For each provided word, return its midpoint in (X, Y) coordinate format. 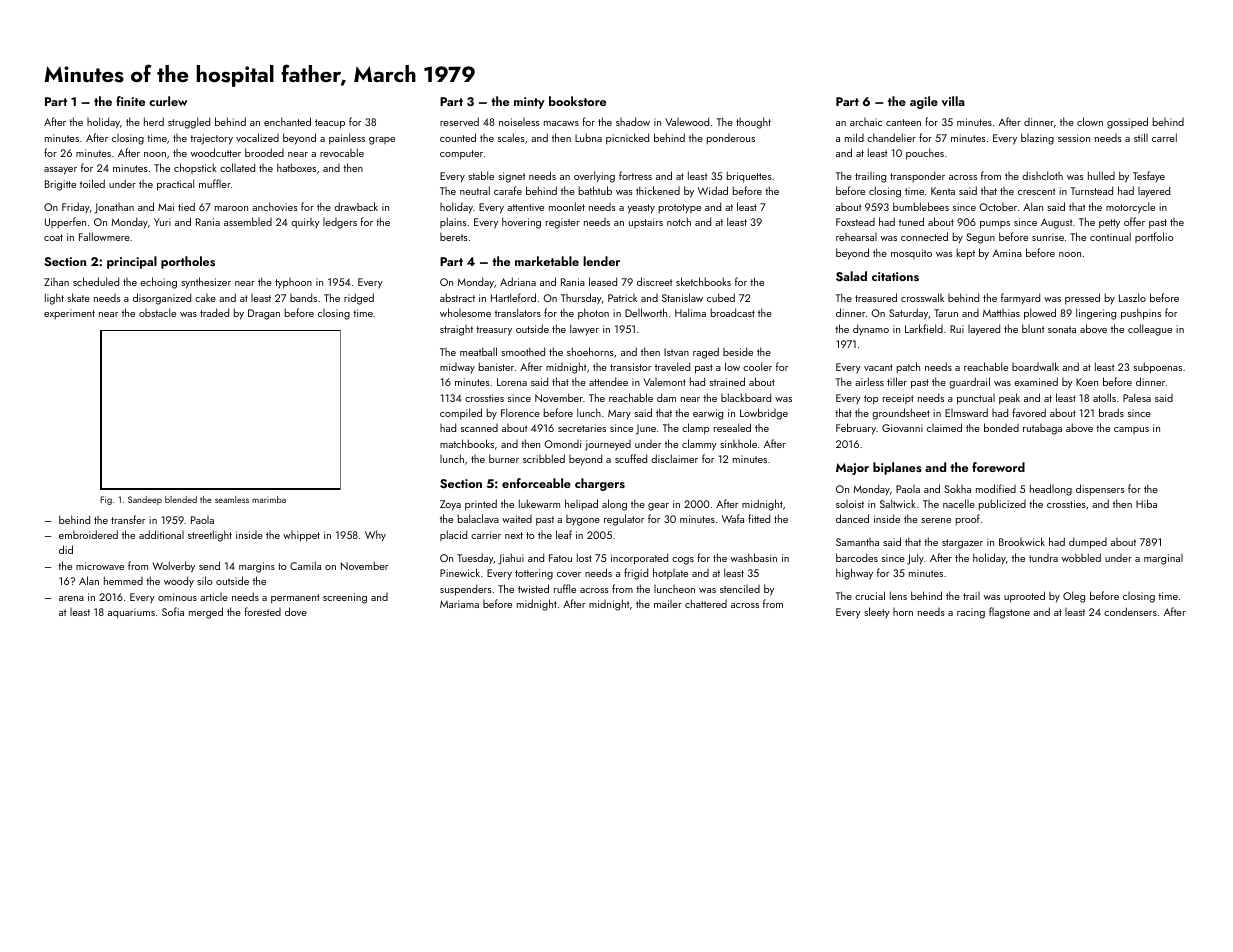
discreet (654, 281)
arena (71, 598)
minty (529, 103)
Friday (76, 207)
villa (953, 101)
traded (214, 312)
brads (1111, 412)
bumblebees (921, 206)
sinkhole (738, 443)
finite (130, 101)
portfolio (1154, 237)
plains (453, 222)
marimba (269, 499)
